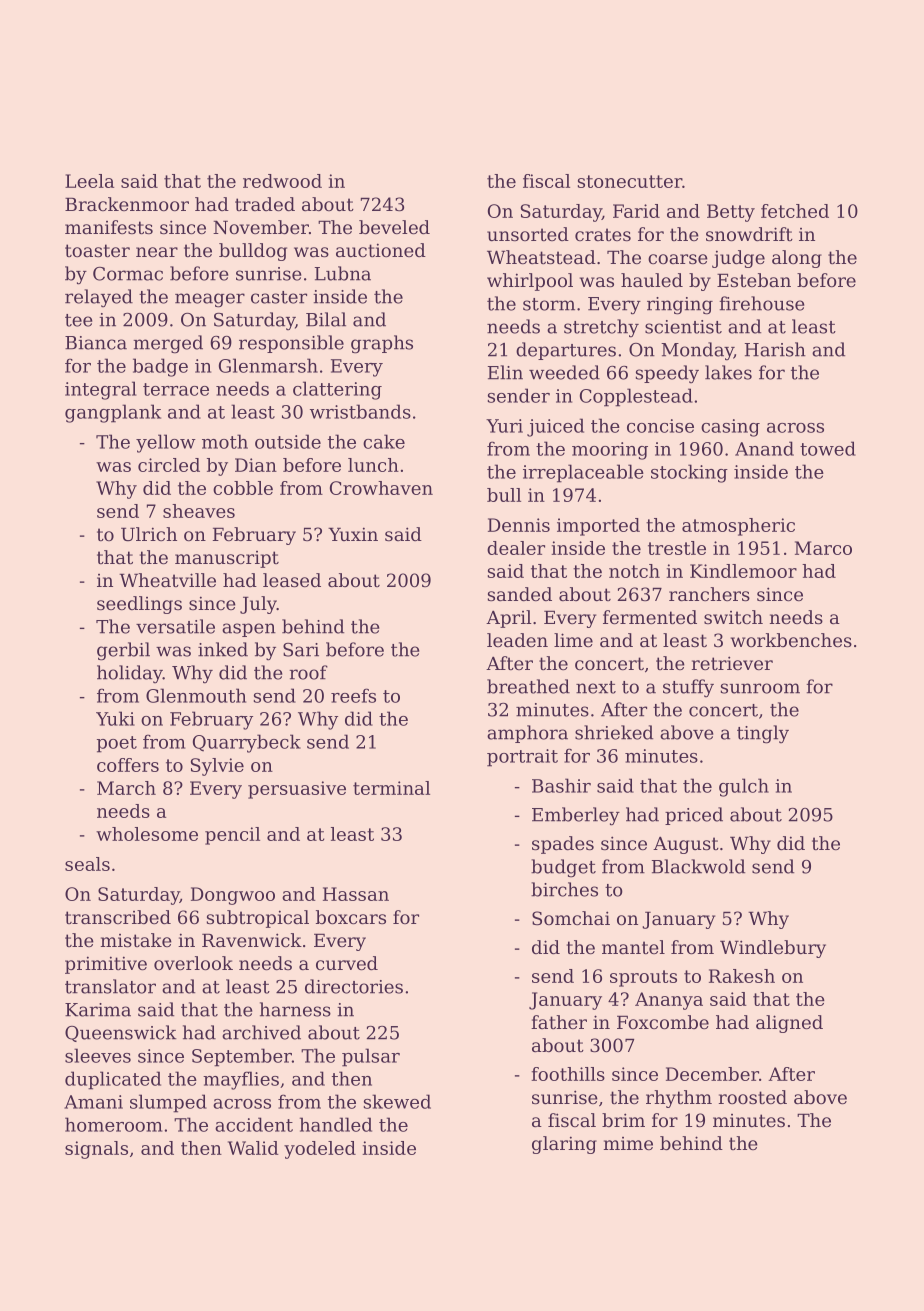 This image has height=1311, width=924. I want to click on Leela, so click(89, 181).
